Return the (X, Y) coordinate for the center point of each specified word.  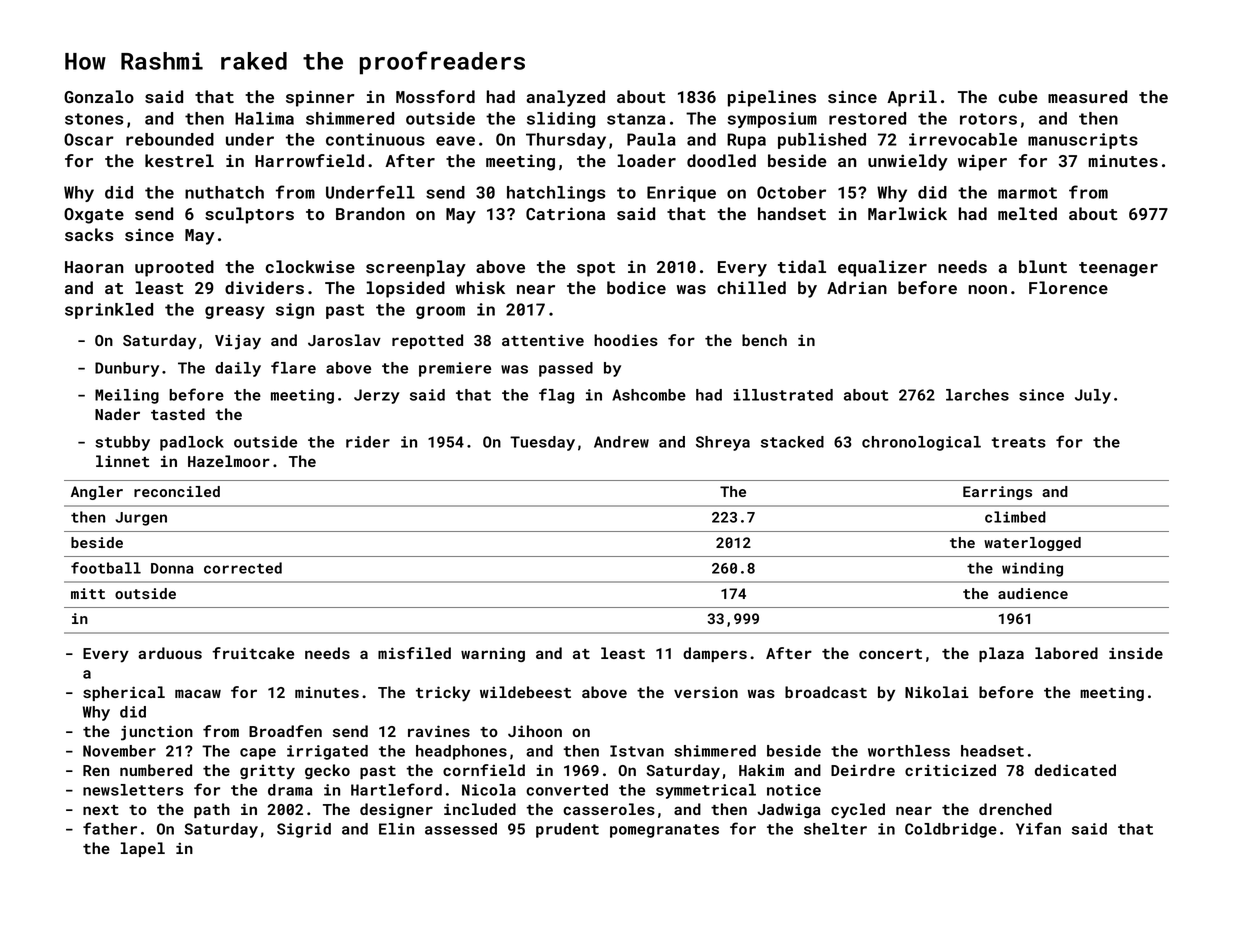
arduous (170, 653)
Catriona (565, 213)
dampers (715, 654)
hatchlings (556, 194)
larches (977, 395)
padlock (192, 443)
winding (1032, 569)
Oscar (89, 139)
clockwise (310, 266)
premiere (455, 369)
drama (290, 790)
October (791, 192)
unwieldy (908, 162)
